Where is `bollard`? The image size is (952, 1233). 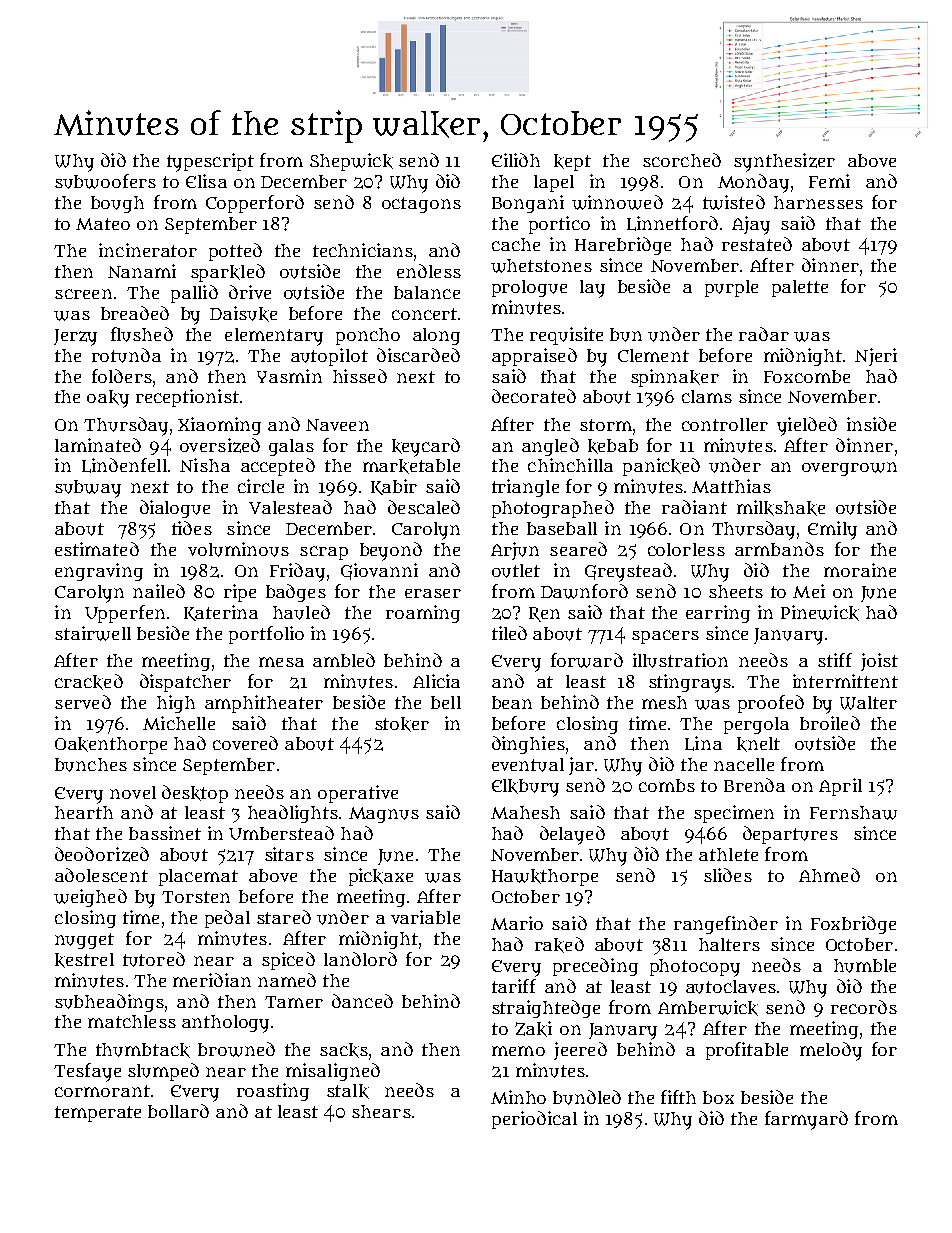 bollard is located at coordinates (178, 1111).
